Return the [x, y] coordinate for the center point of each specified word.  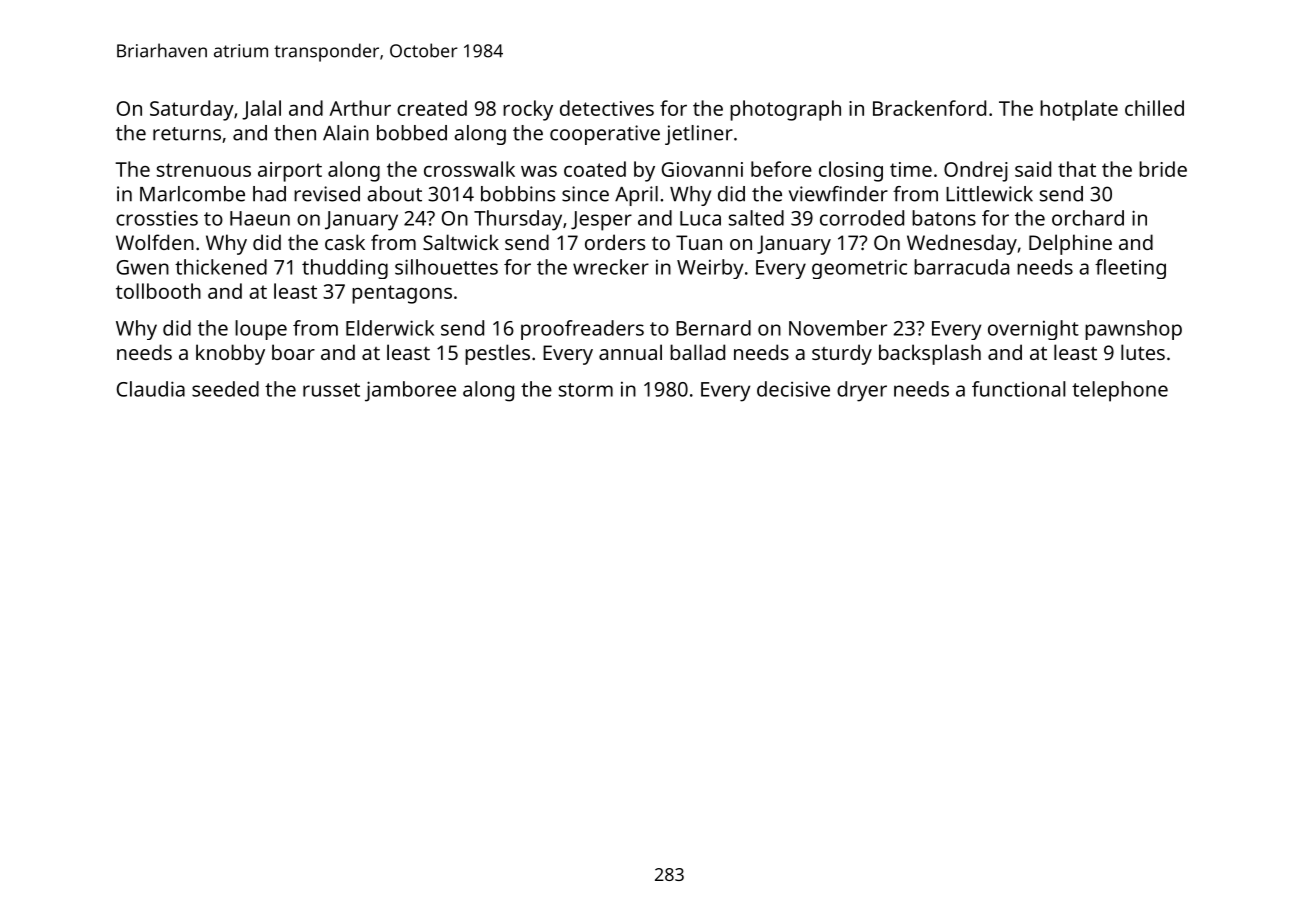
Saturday [192, 110]
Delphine [1070, 244]
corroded [862, 218]
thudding [345, 269]
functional [1019, 389]
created [432, 108]
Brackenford [929, 108]
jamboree [410, 391]
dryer [862, 391]
